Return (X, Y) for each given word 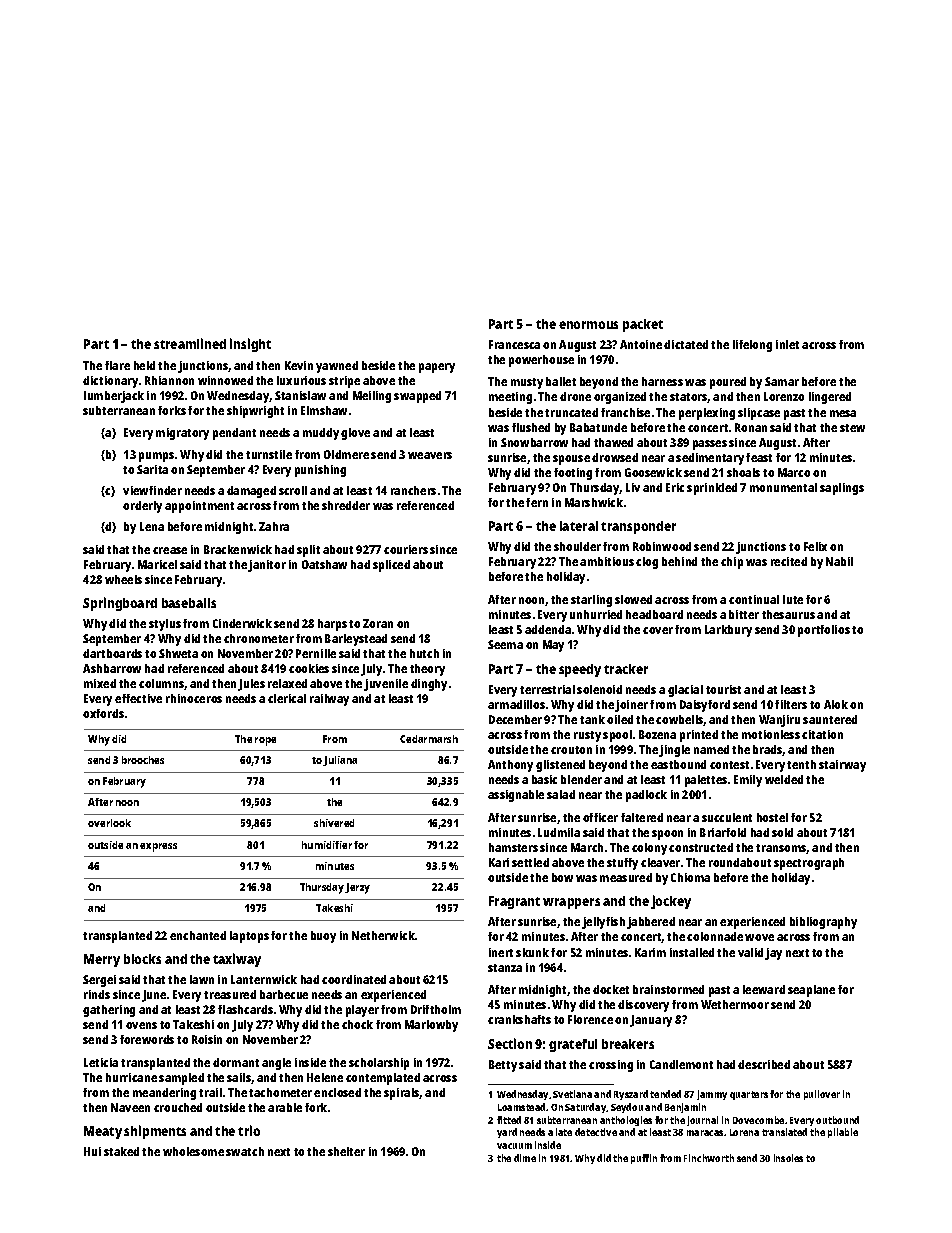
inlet (787, 344)
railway (329, 700)
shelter (346, 1151)
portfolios (824, 631)
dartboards (112, 653)
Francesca (514, 344)
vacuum (514, 1146)
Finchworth (709, 1158)
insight (250, 345)
